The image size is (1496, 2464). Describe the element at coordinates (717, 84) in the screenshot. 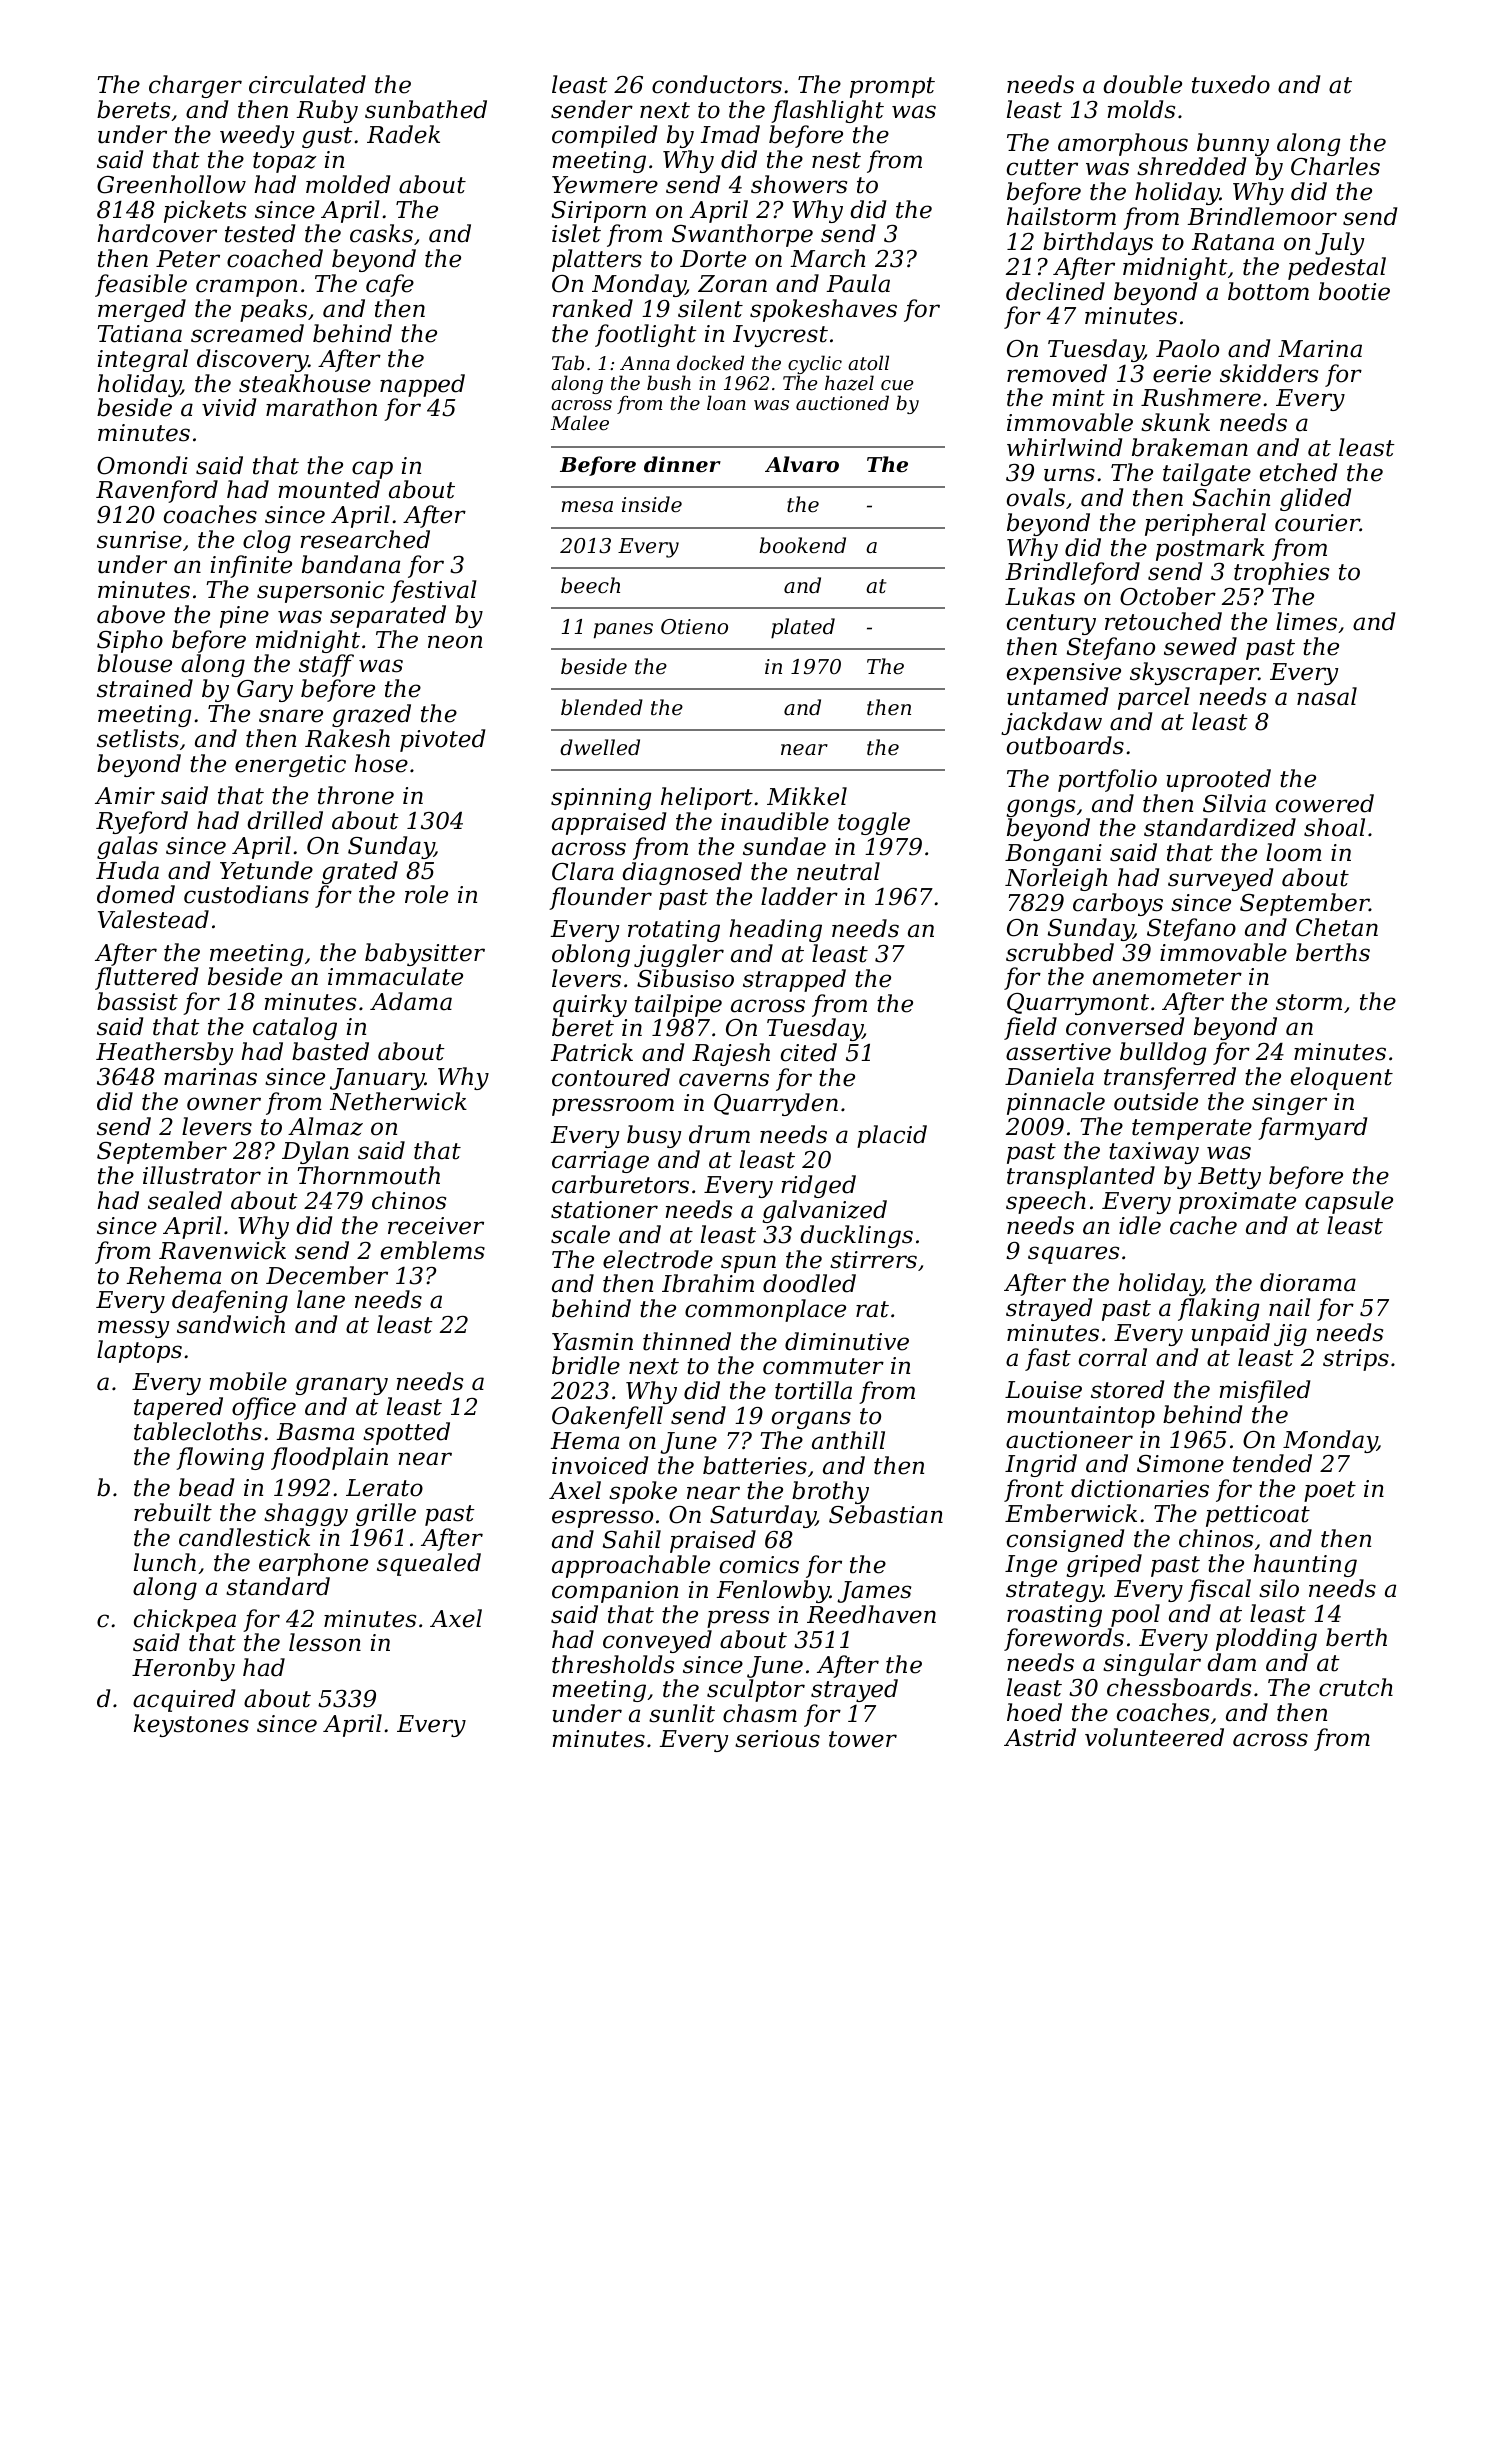

I see `conductors` at that location.
